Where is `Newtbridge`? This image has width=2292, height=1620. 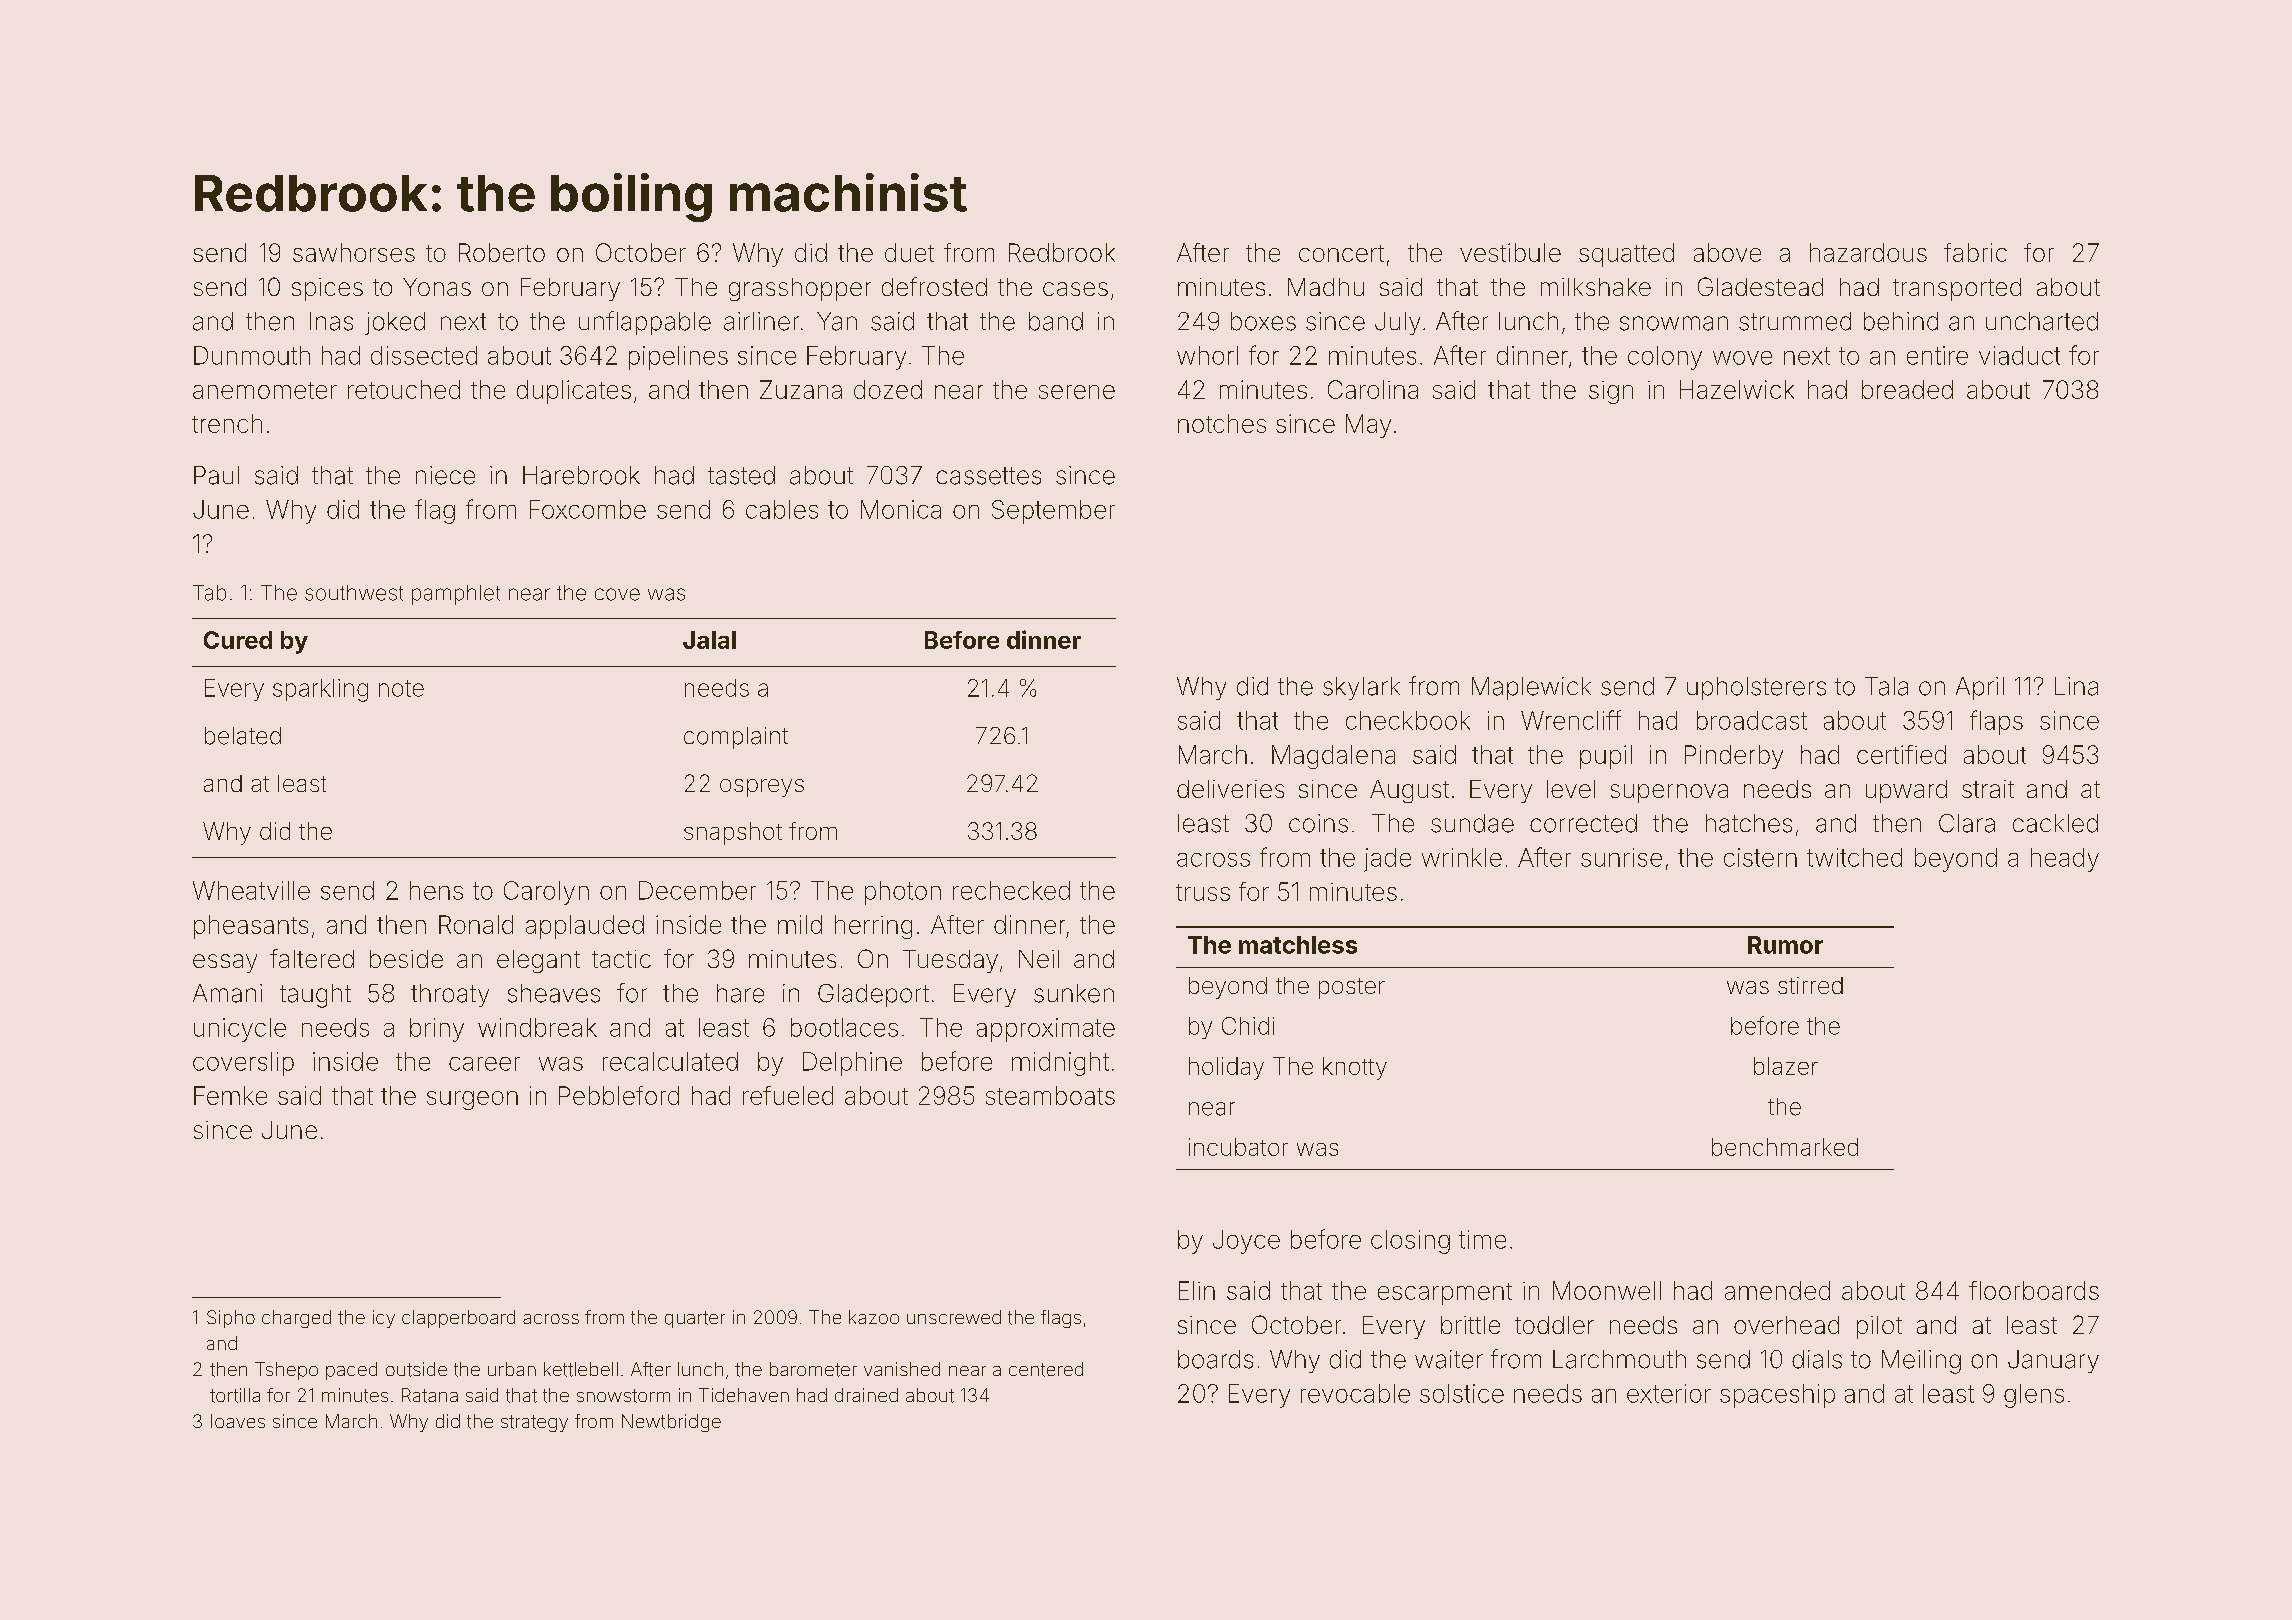
Newtbridge is located at coordinates (671, 1423).
